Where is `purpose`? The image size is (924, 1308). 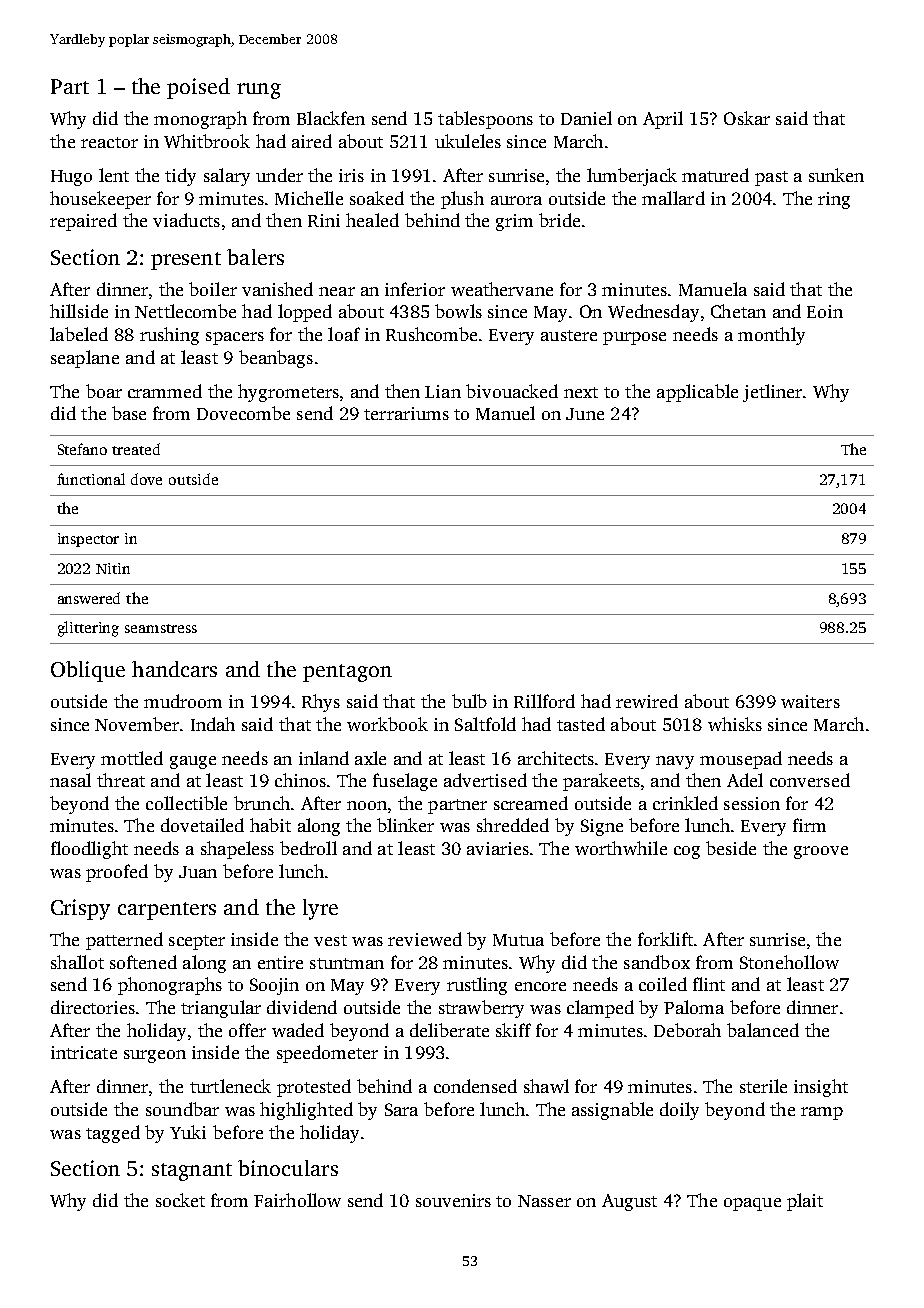 purpose is located at coordinates (634, 338).
